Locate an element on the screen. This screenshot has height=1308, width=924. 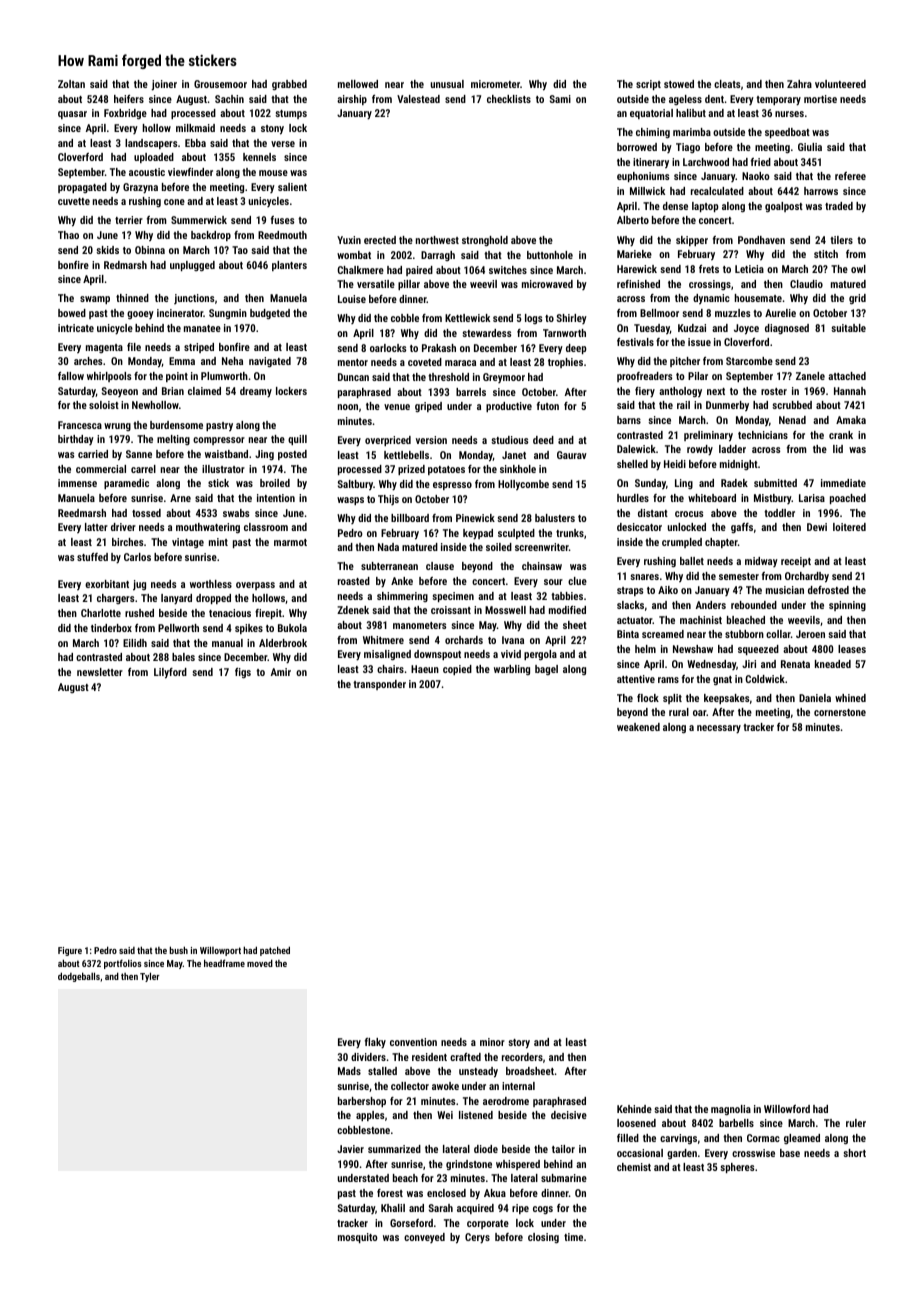
Summerwick is located at coordinates (199, 220).
